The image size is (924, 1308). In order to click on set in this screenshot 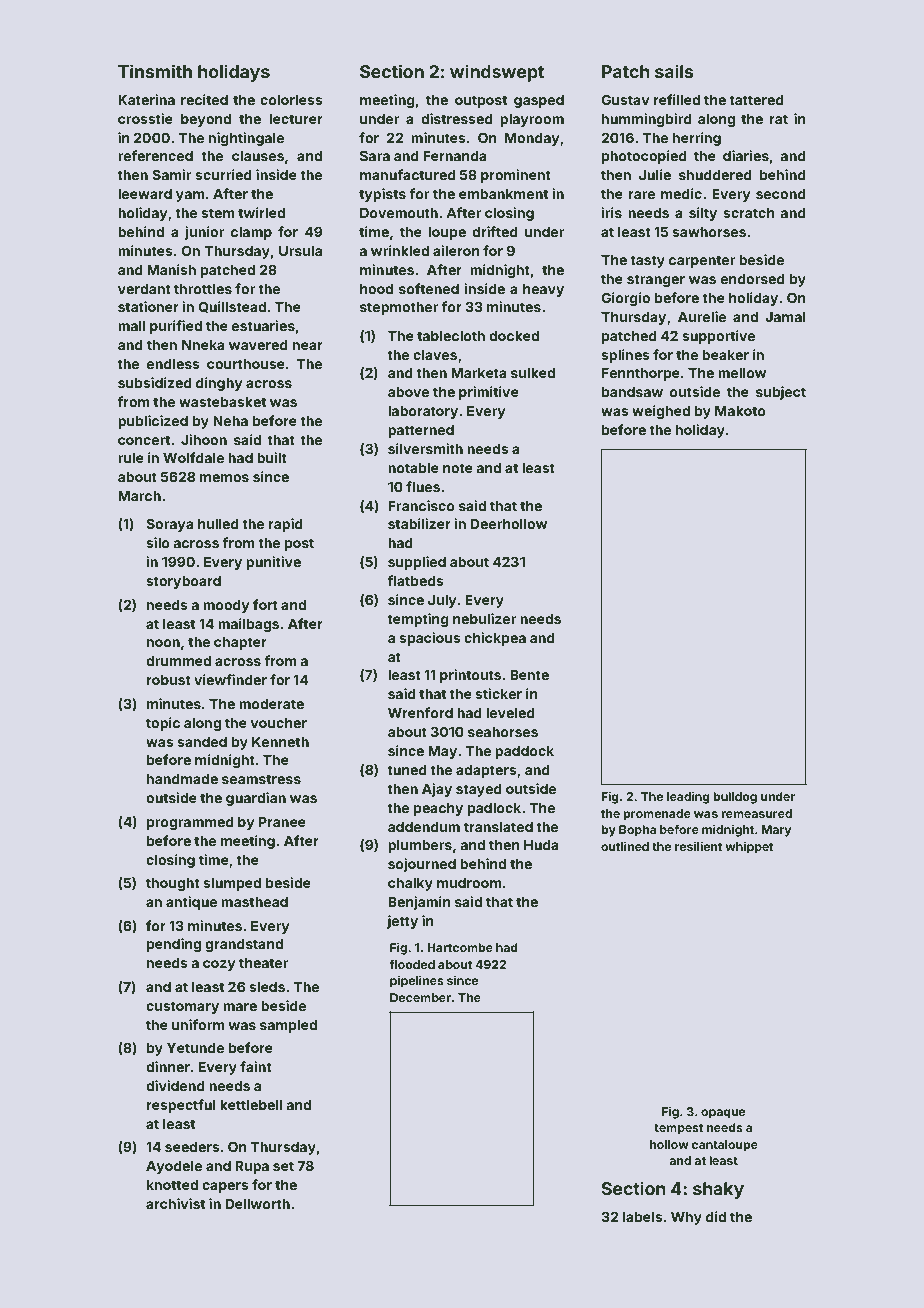, I will do `click(283, 1166)`.
